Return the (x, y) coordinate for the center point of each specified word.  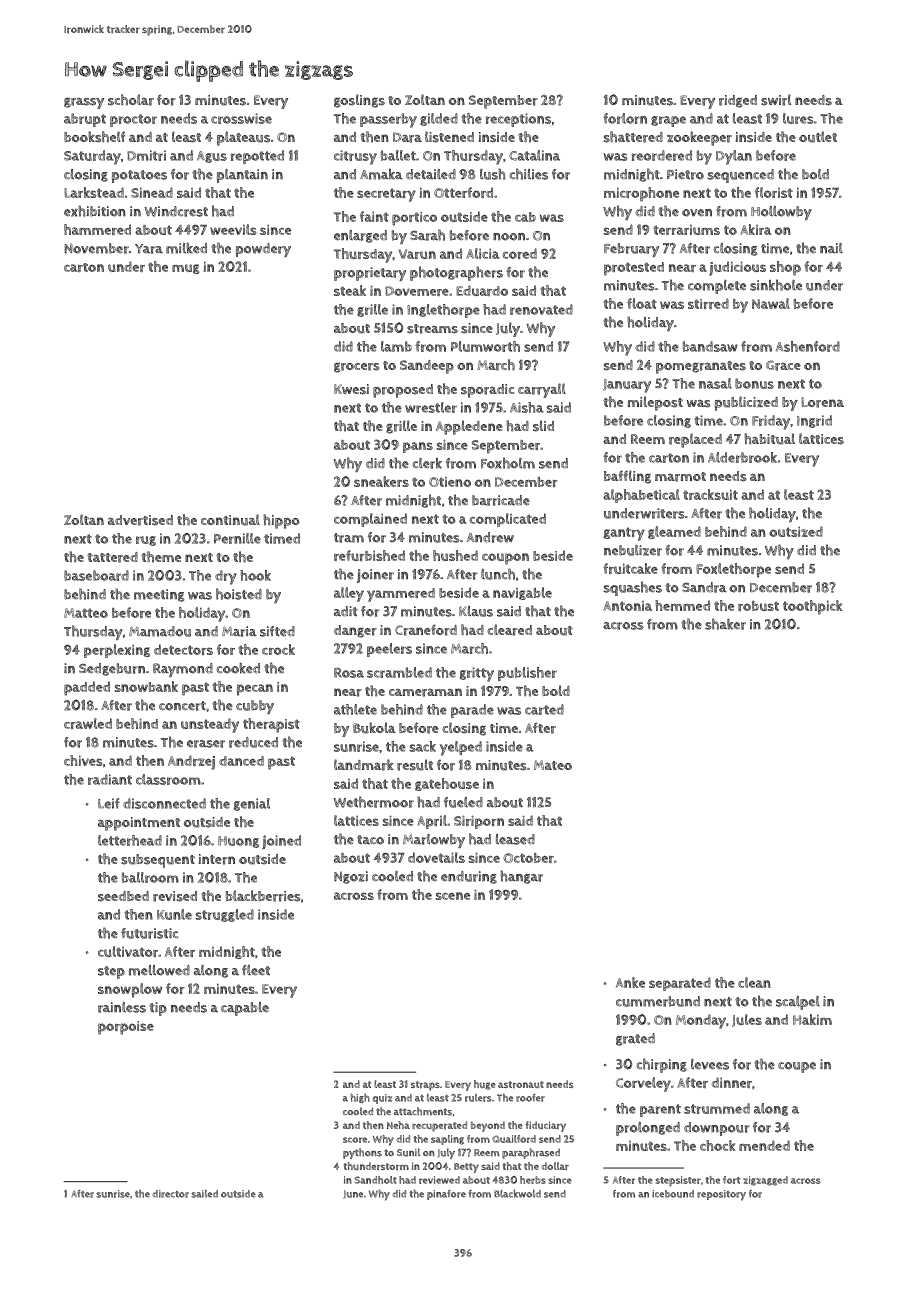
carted (544, 709)
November (96, 248)
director (171, 1194)
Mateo (553, 765)
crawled (88, 723)
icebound (673, 1194)
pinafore (446, 1195)
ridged (738, 101)
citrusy (355, 157)
